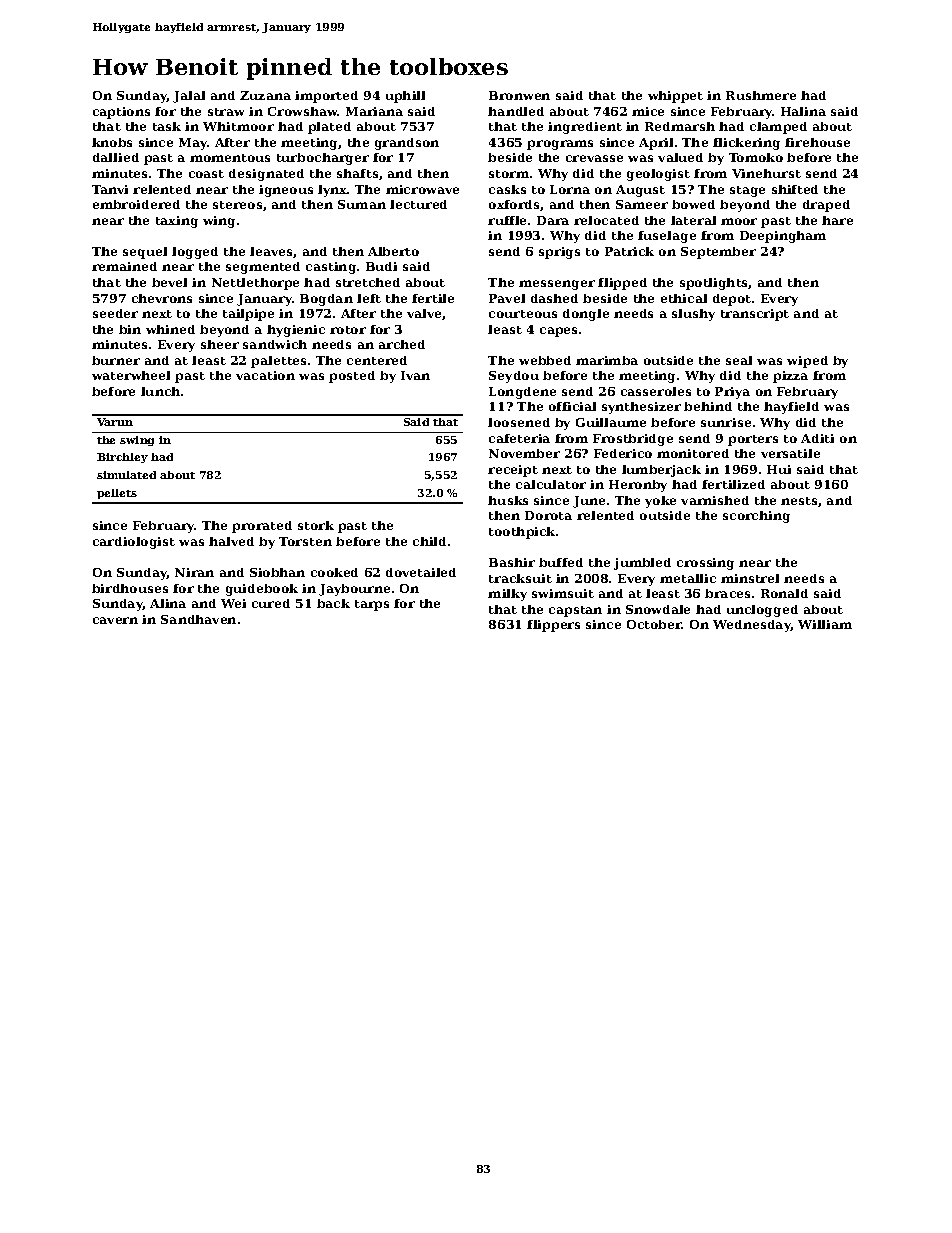 This screenshot has height=1233, width=952. What do you see at coordinates (362, 204) in the screenshot?
I see `Suman` at bounding box center [362, 204].
